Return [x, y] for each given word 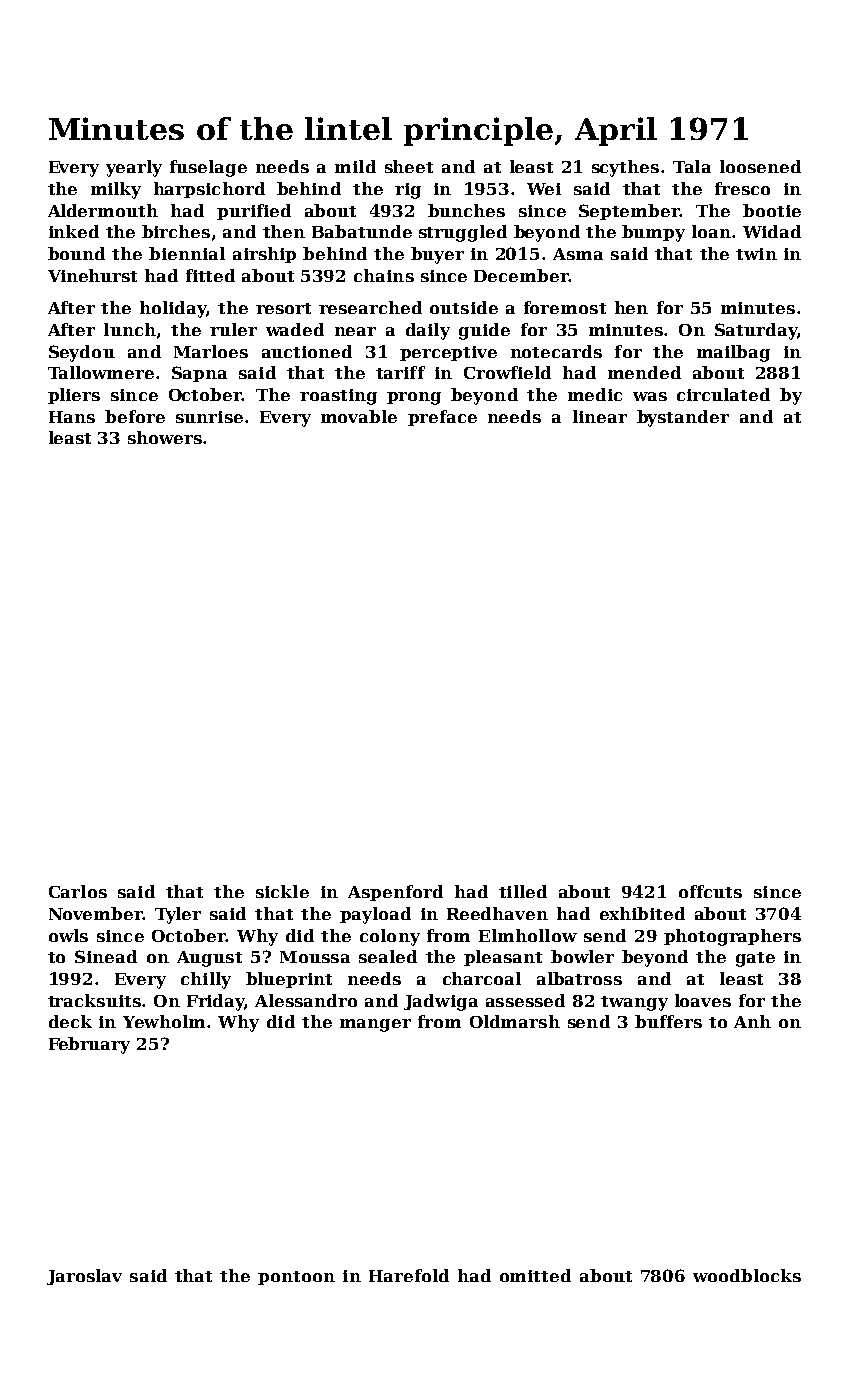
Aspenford [395, 893]
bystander [683, 418]
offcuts [710, 891]
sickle [282, 891]
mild [355, 166]
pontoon [296, 1278]
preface [442, 418]
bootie [772, 210]
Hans [72, 417]
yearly [134, 168]
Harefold [409, 1275]
